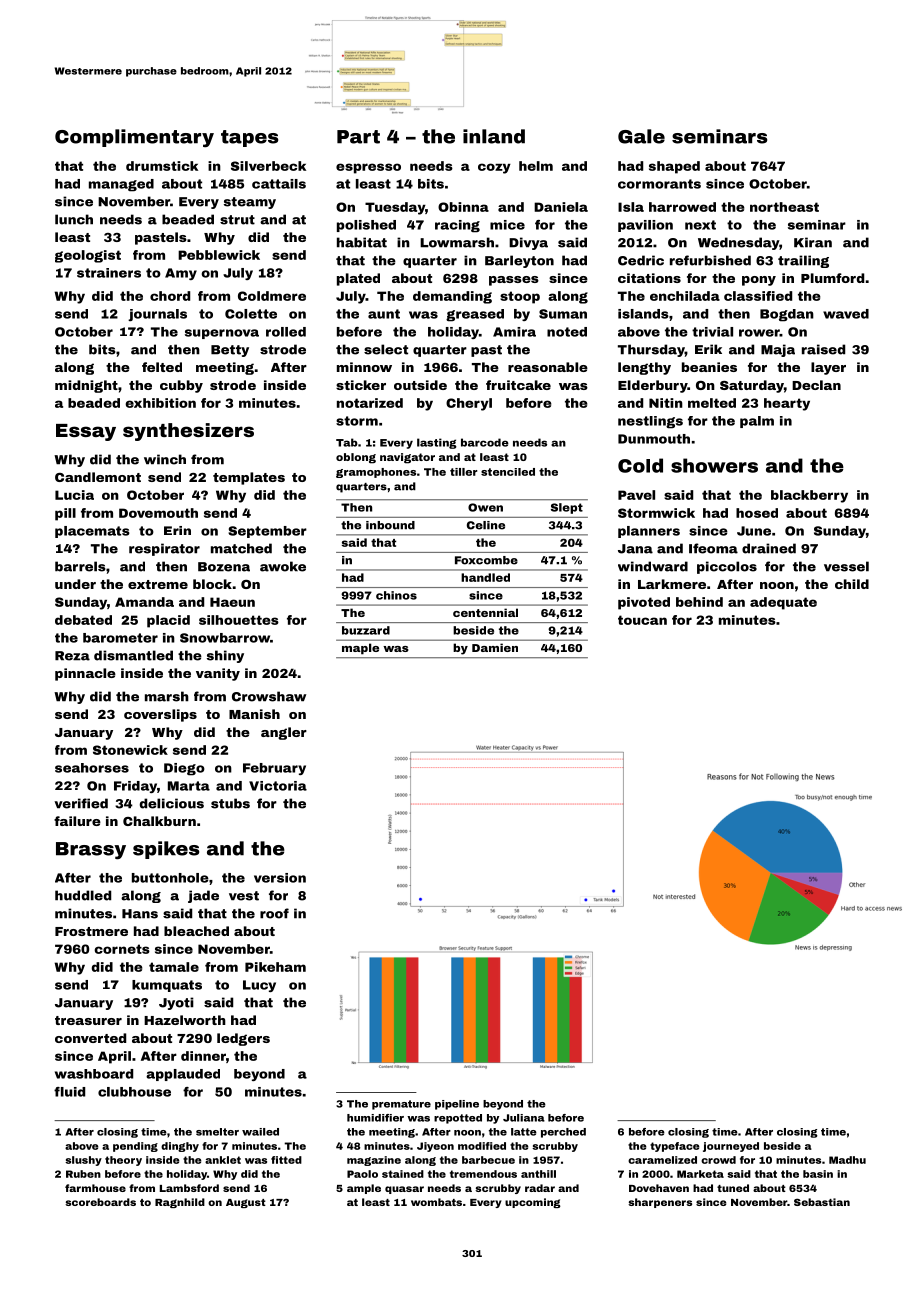 The height and width of the image is (1308, 924). What do you see at coordinates (731, 1147) in the image?
I see `journeyed` at bounding box center [731, 1147].
